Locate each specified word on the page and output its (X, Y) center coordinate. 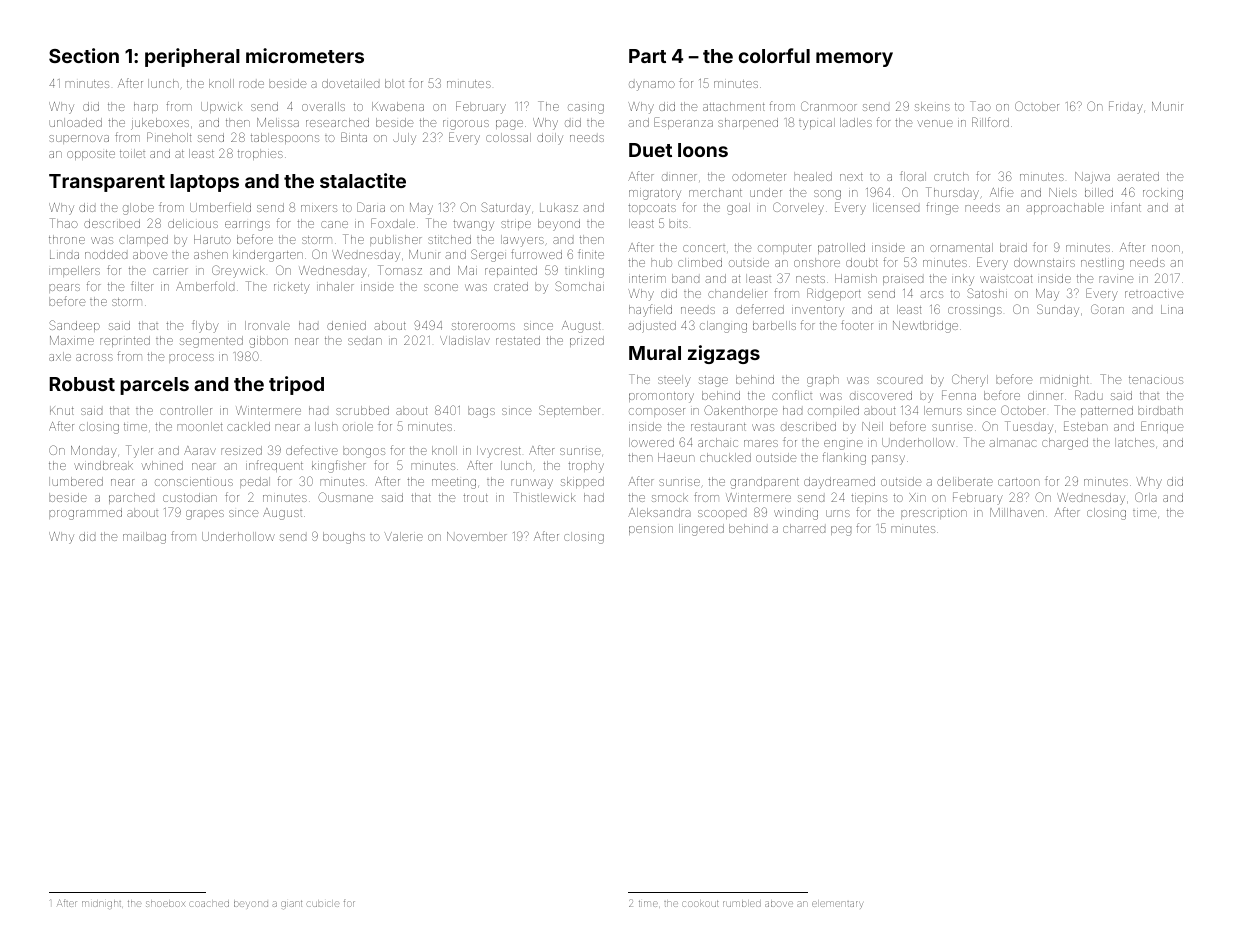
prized (587, 341)
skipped (582, 482)
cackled (248, 426)
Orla (1146, 497)
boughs (344, 538)
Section (84, 55)
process (191, 358)
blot (394, 83)
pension (651, 530)
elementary (837, 905)
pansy (888, 460)
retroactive (1154, 294)
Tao (980, 106)
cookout (700, 903)
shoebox (165, 904)
